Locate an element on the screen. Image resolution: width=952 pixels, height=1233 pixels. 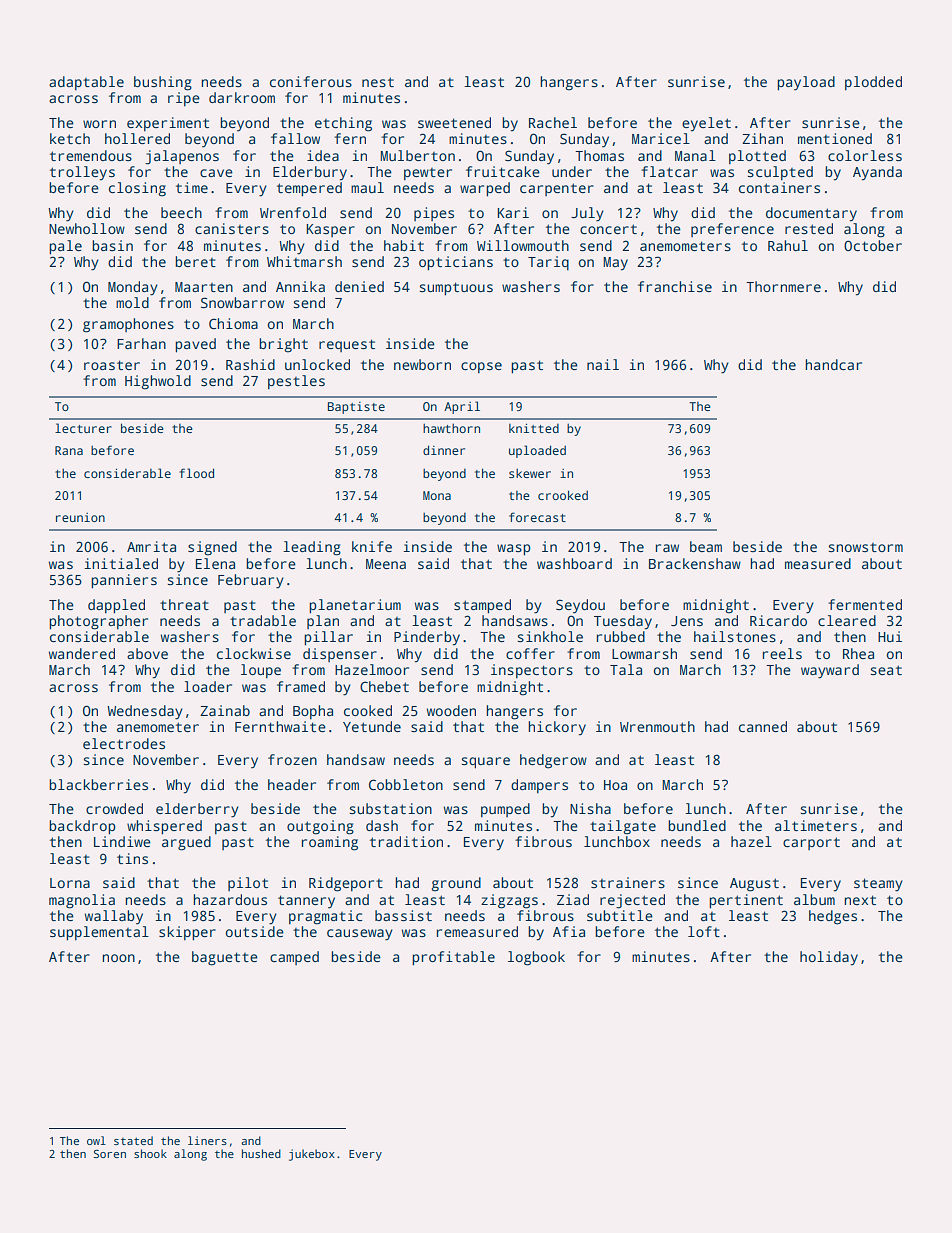
forecast is located at coordinates (537, 517).
